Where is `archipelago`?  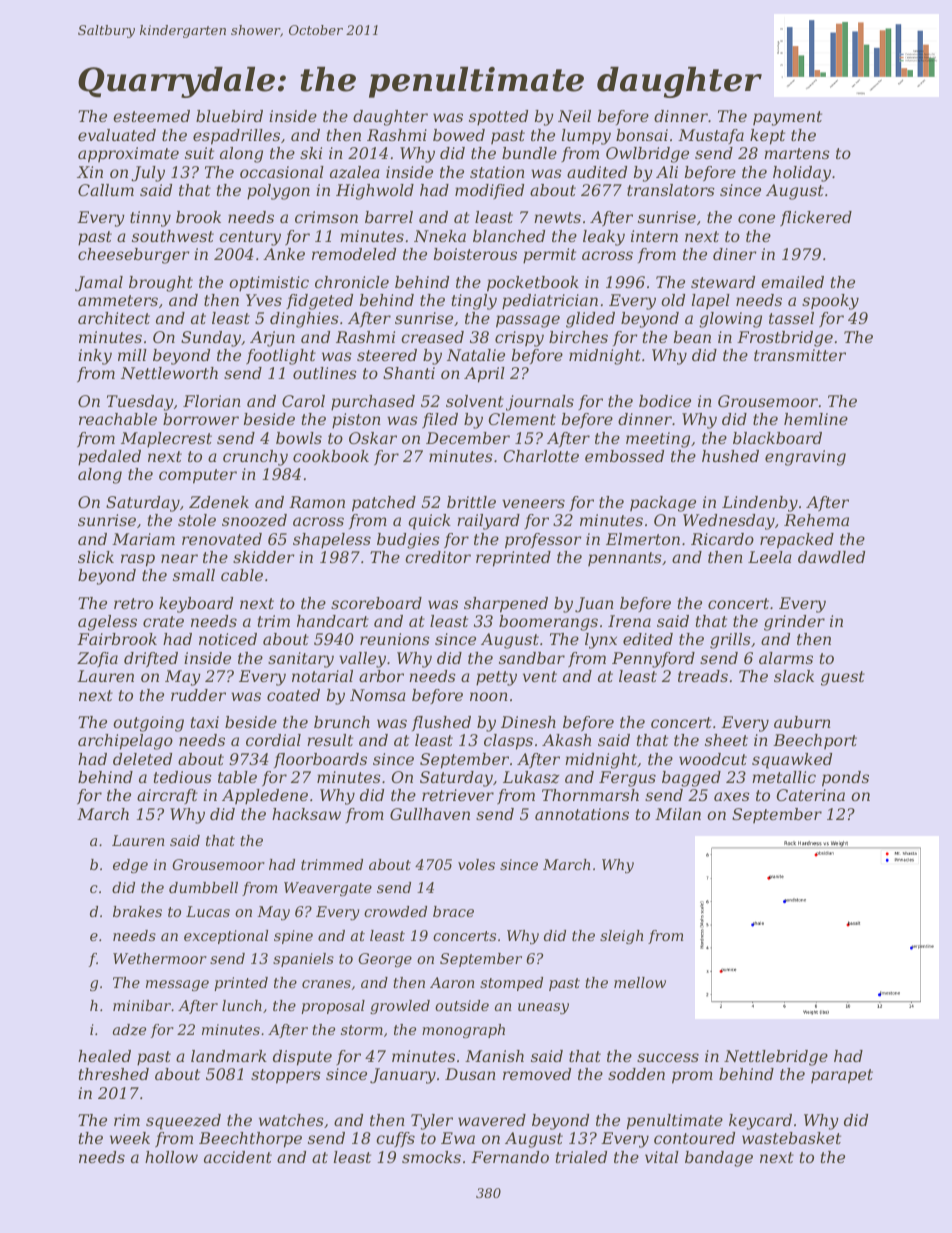 archipelago is located at coordinates (125, 742).
